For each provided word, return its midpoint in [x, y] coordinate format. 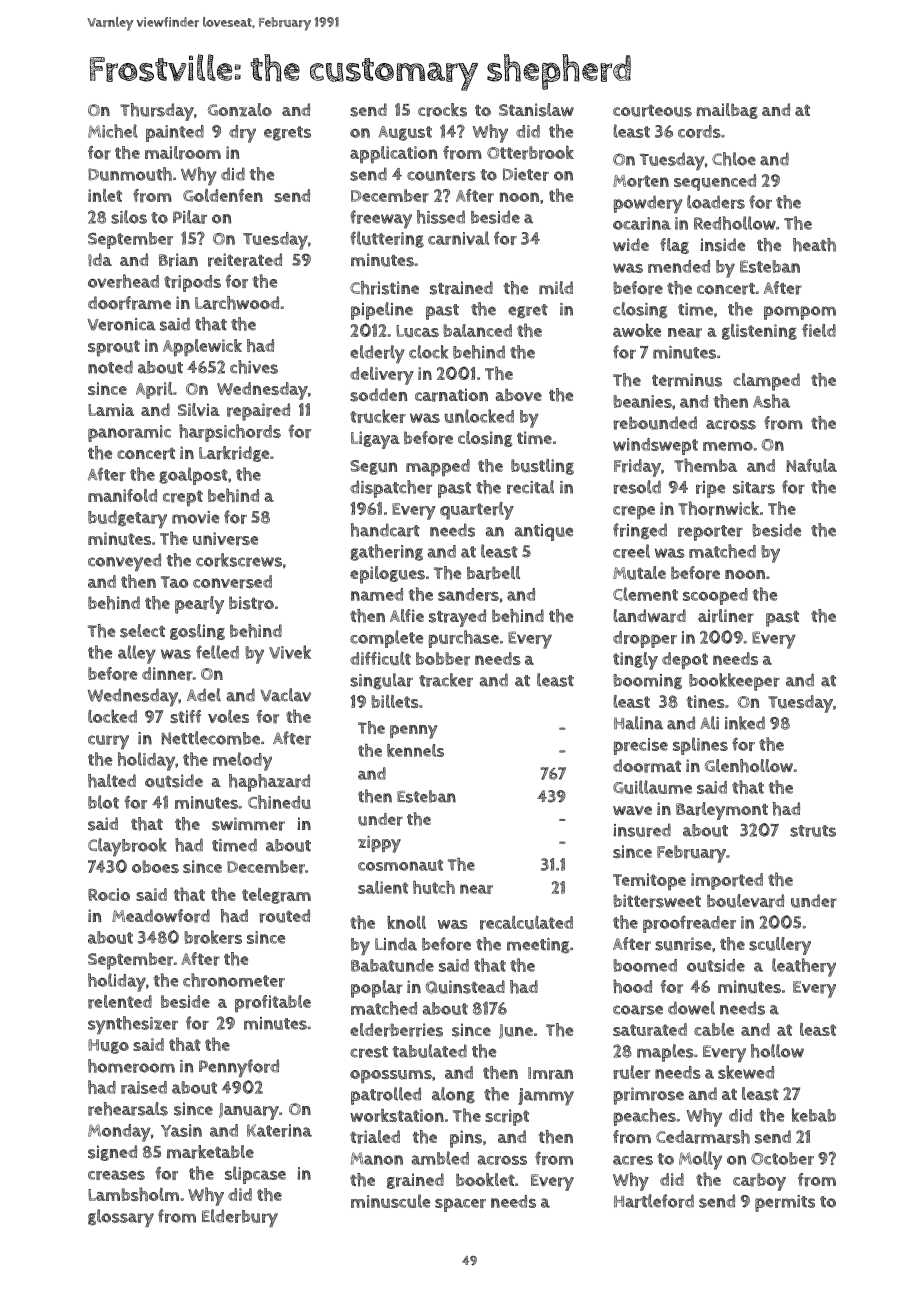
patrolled [386, 1096]
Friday [637, 468]
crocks [442, 110]
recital [530, 487]
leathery [804, 967]
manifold [122, 495]
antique [543, 532]
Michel [113, 131]
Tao [174, 582]
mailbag [727, 111]
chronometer [234, 980]
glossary [121, 1218]
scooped [715, 596]
